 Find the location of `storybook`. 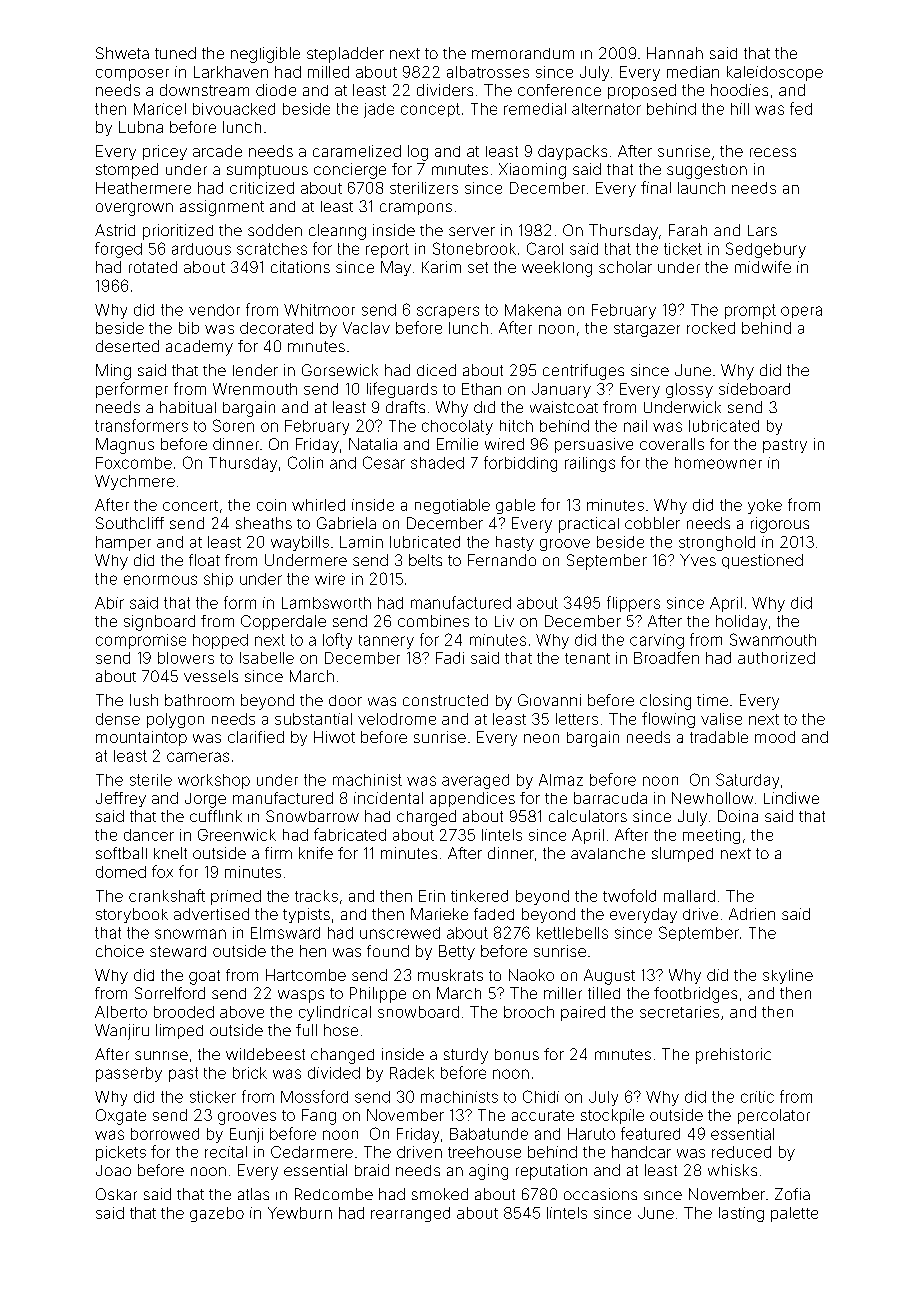

storybook is located at coordinates (132, 915).
